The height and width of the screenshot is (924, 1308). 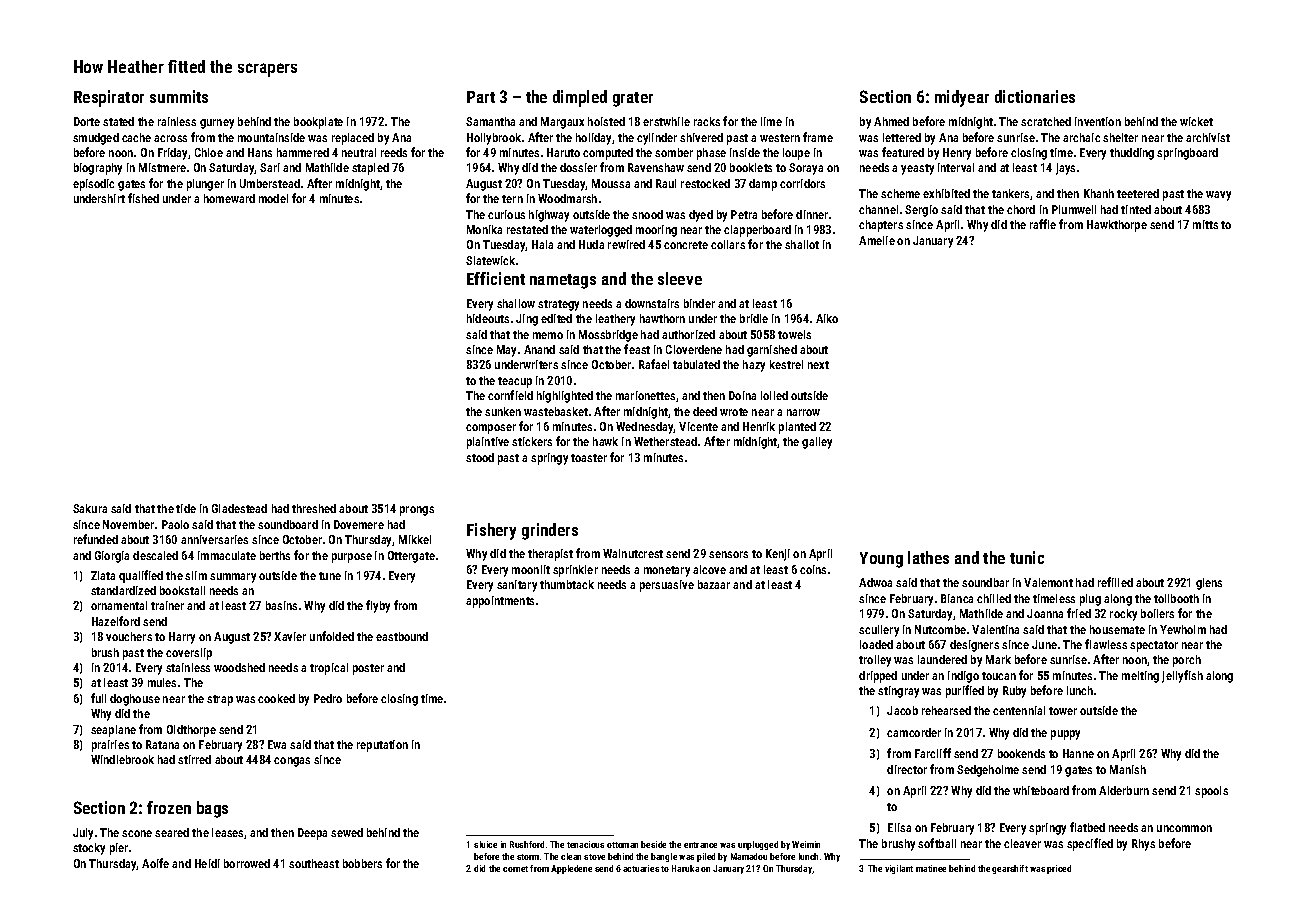 What do you see at coordinates (186, 508) in the screenshot?
I see `tide` at bounding box center [186, 508].
